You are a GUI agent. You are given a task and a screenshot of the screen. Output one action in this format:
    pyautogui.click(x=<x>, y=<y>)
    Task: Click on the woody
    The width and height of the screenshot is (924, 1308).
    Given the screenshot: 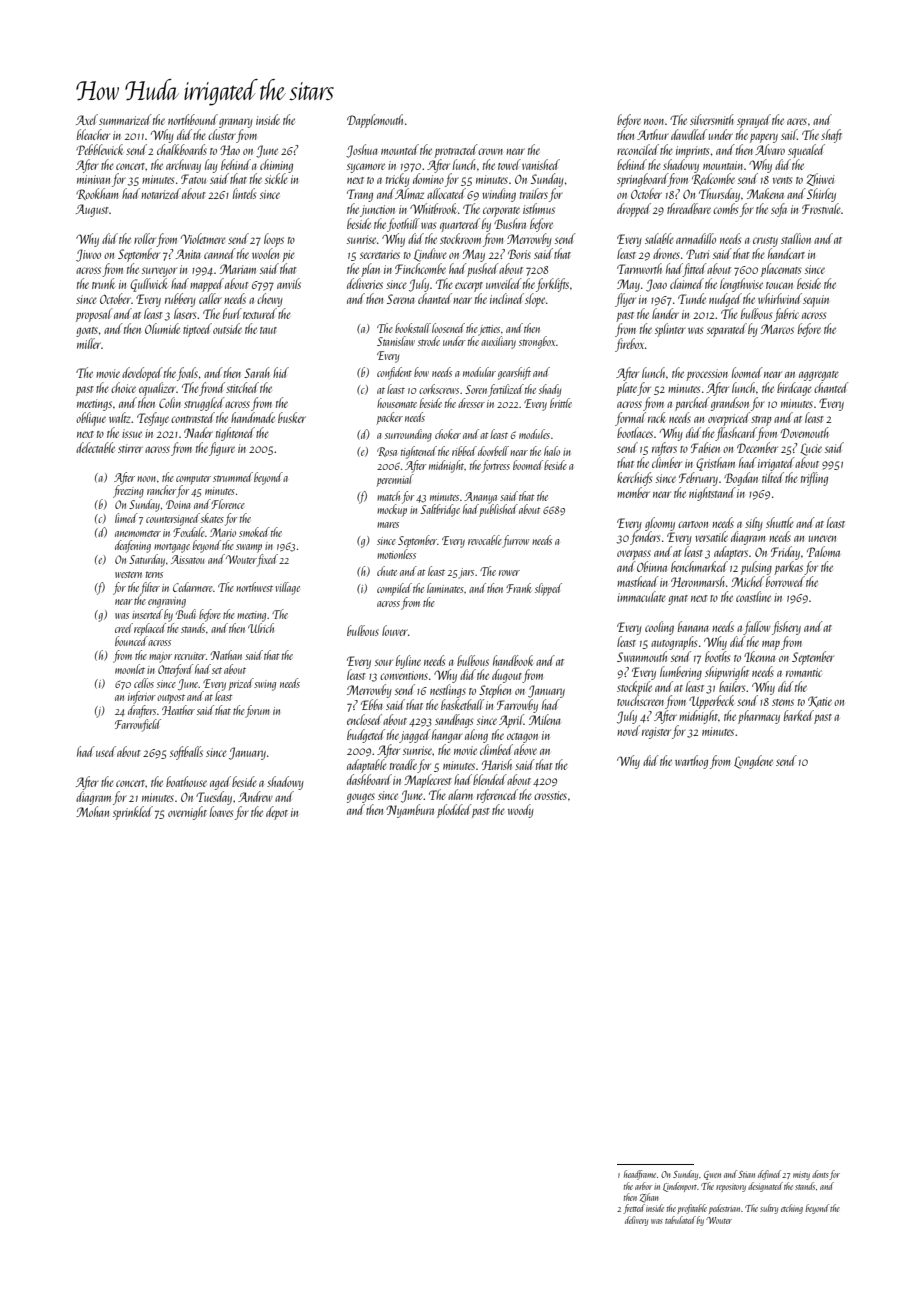 What is the action you would take?
    pyautogui.click(x=521, y=811)
